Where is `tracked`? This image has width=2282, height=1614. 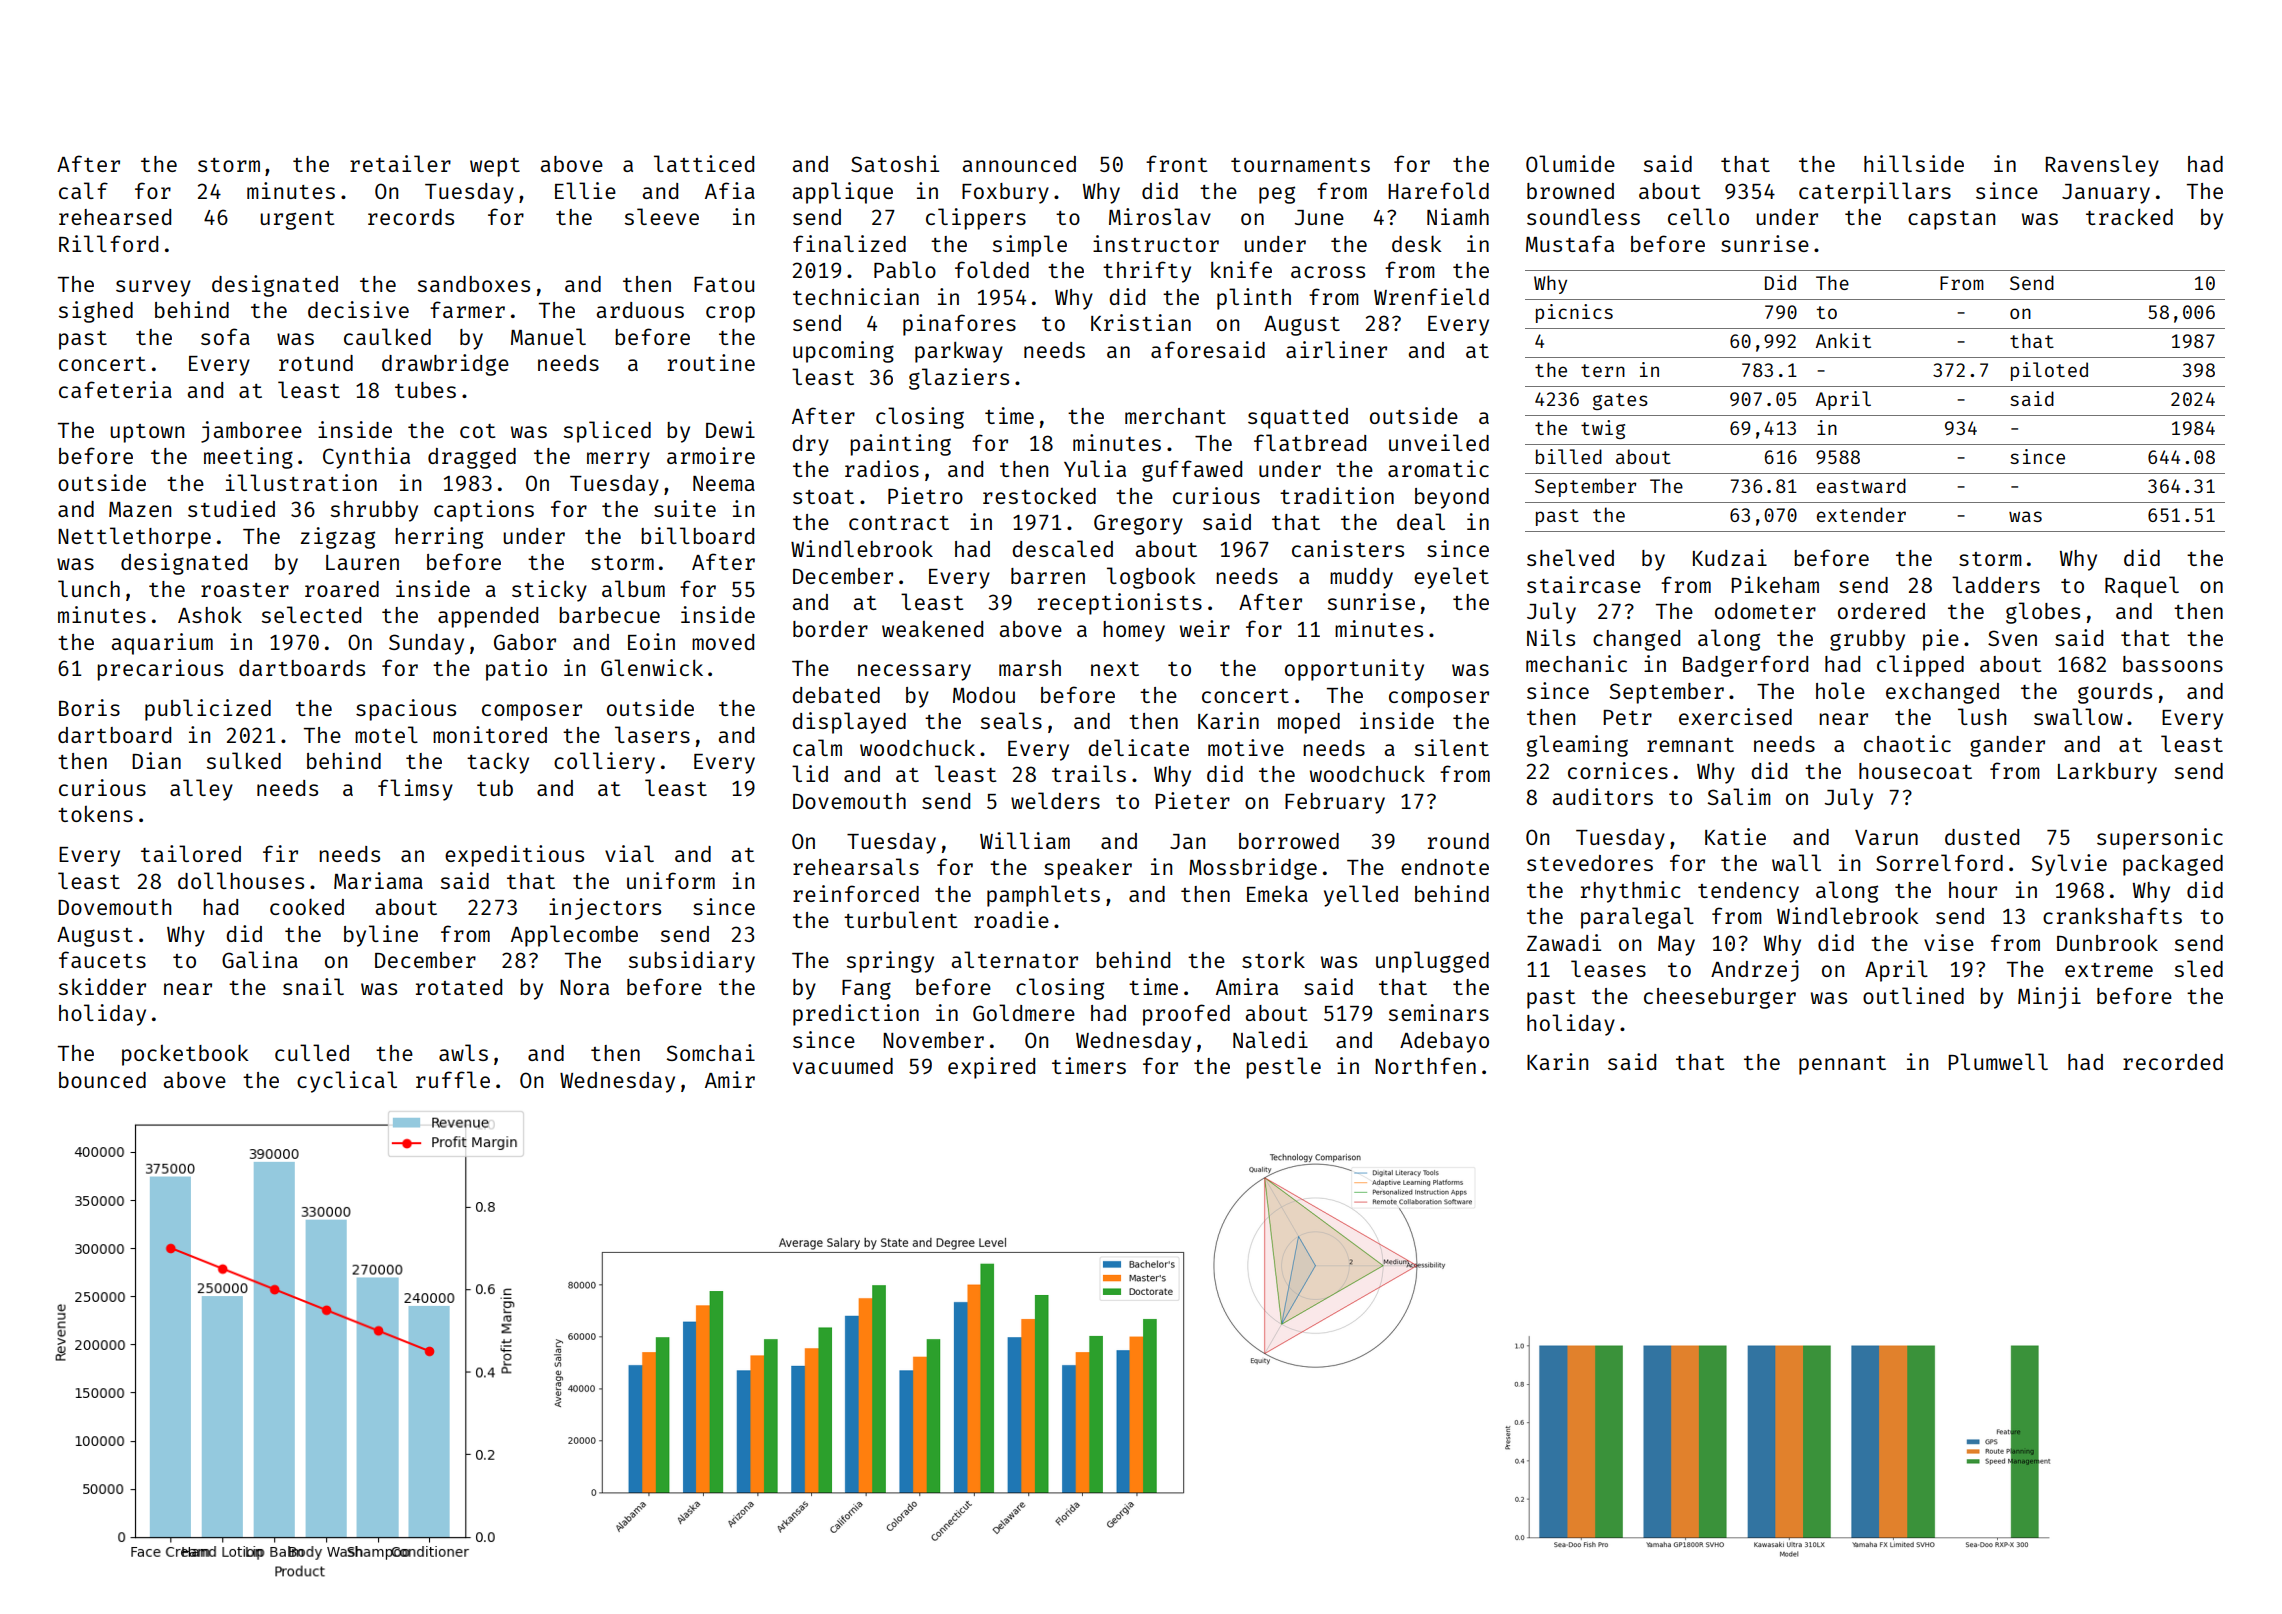
tracked is located at coordinates (2129, 216).
